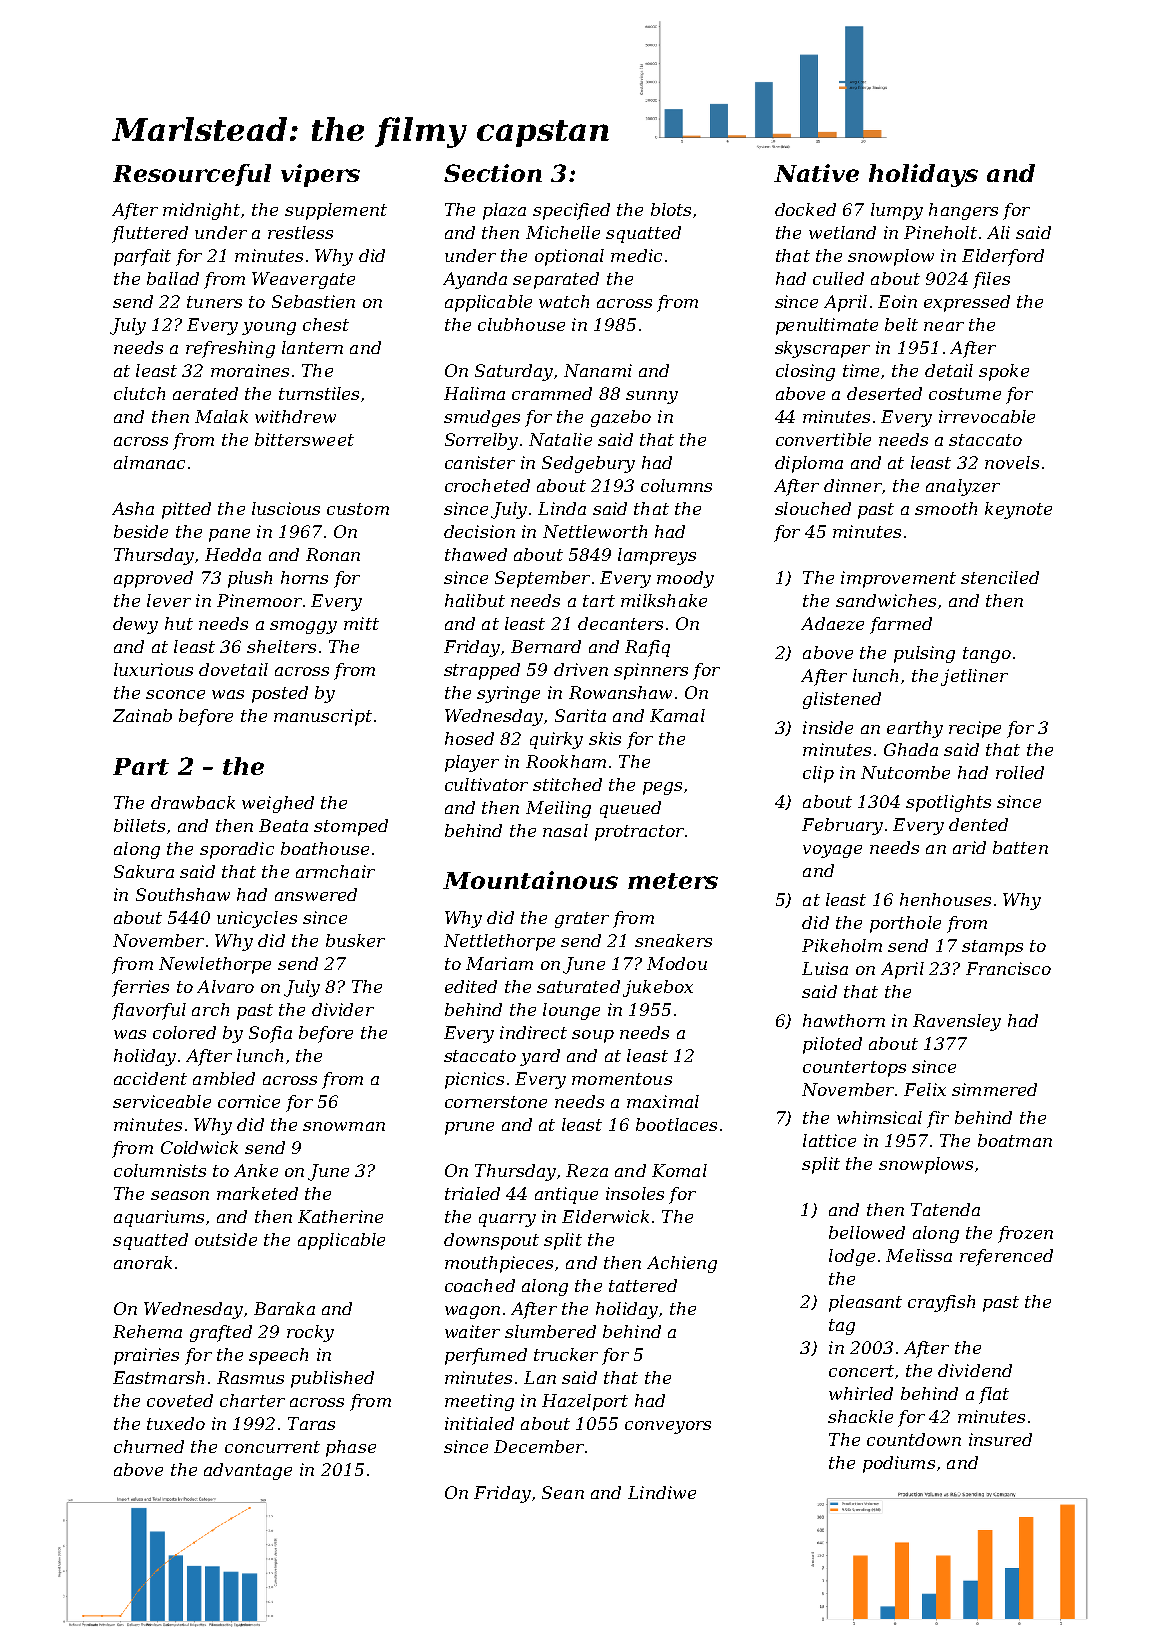  I want to click on season, so click(180, 1195).
